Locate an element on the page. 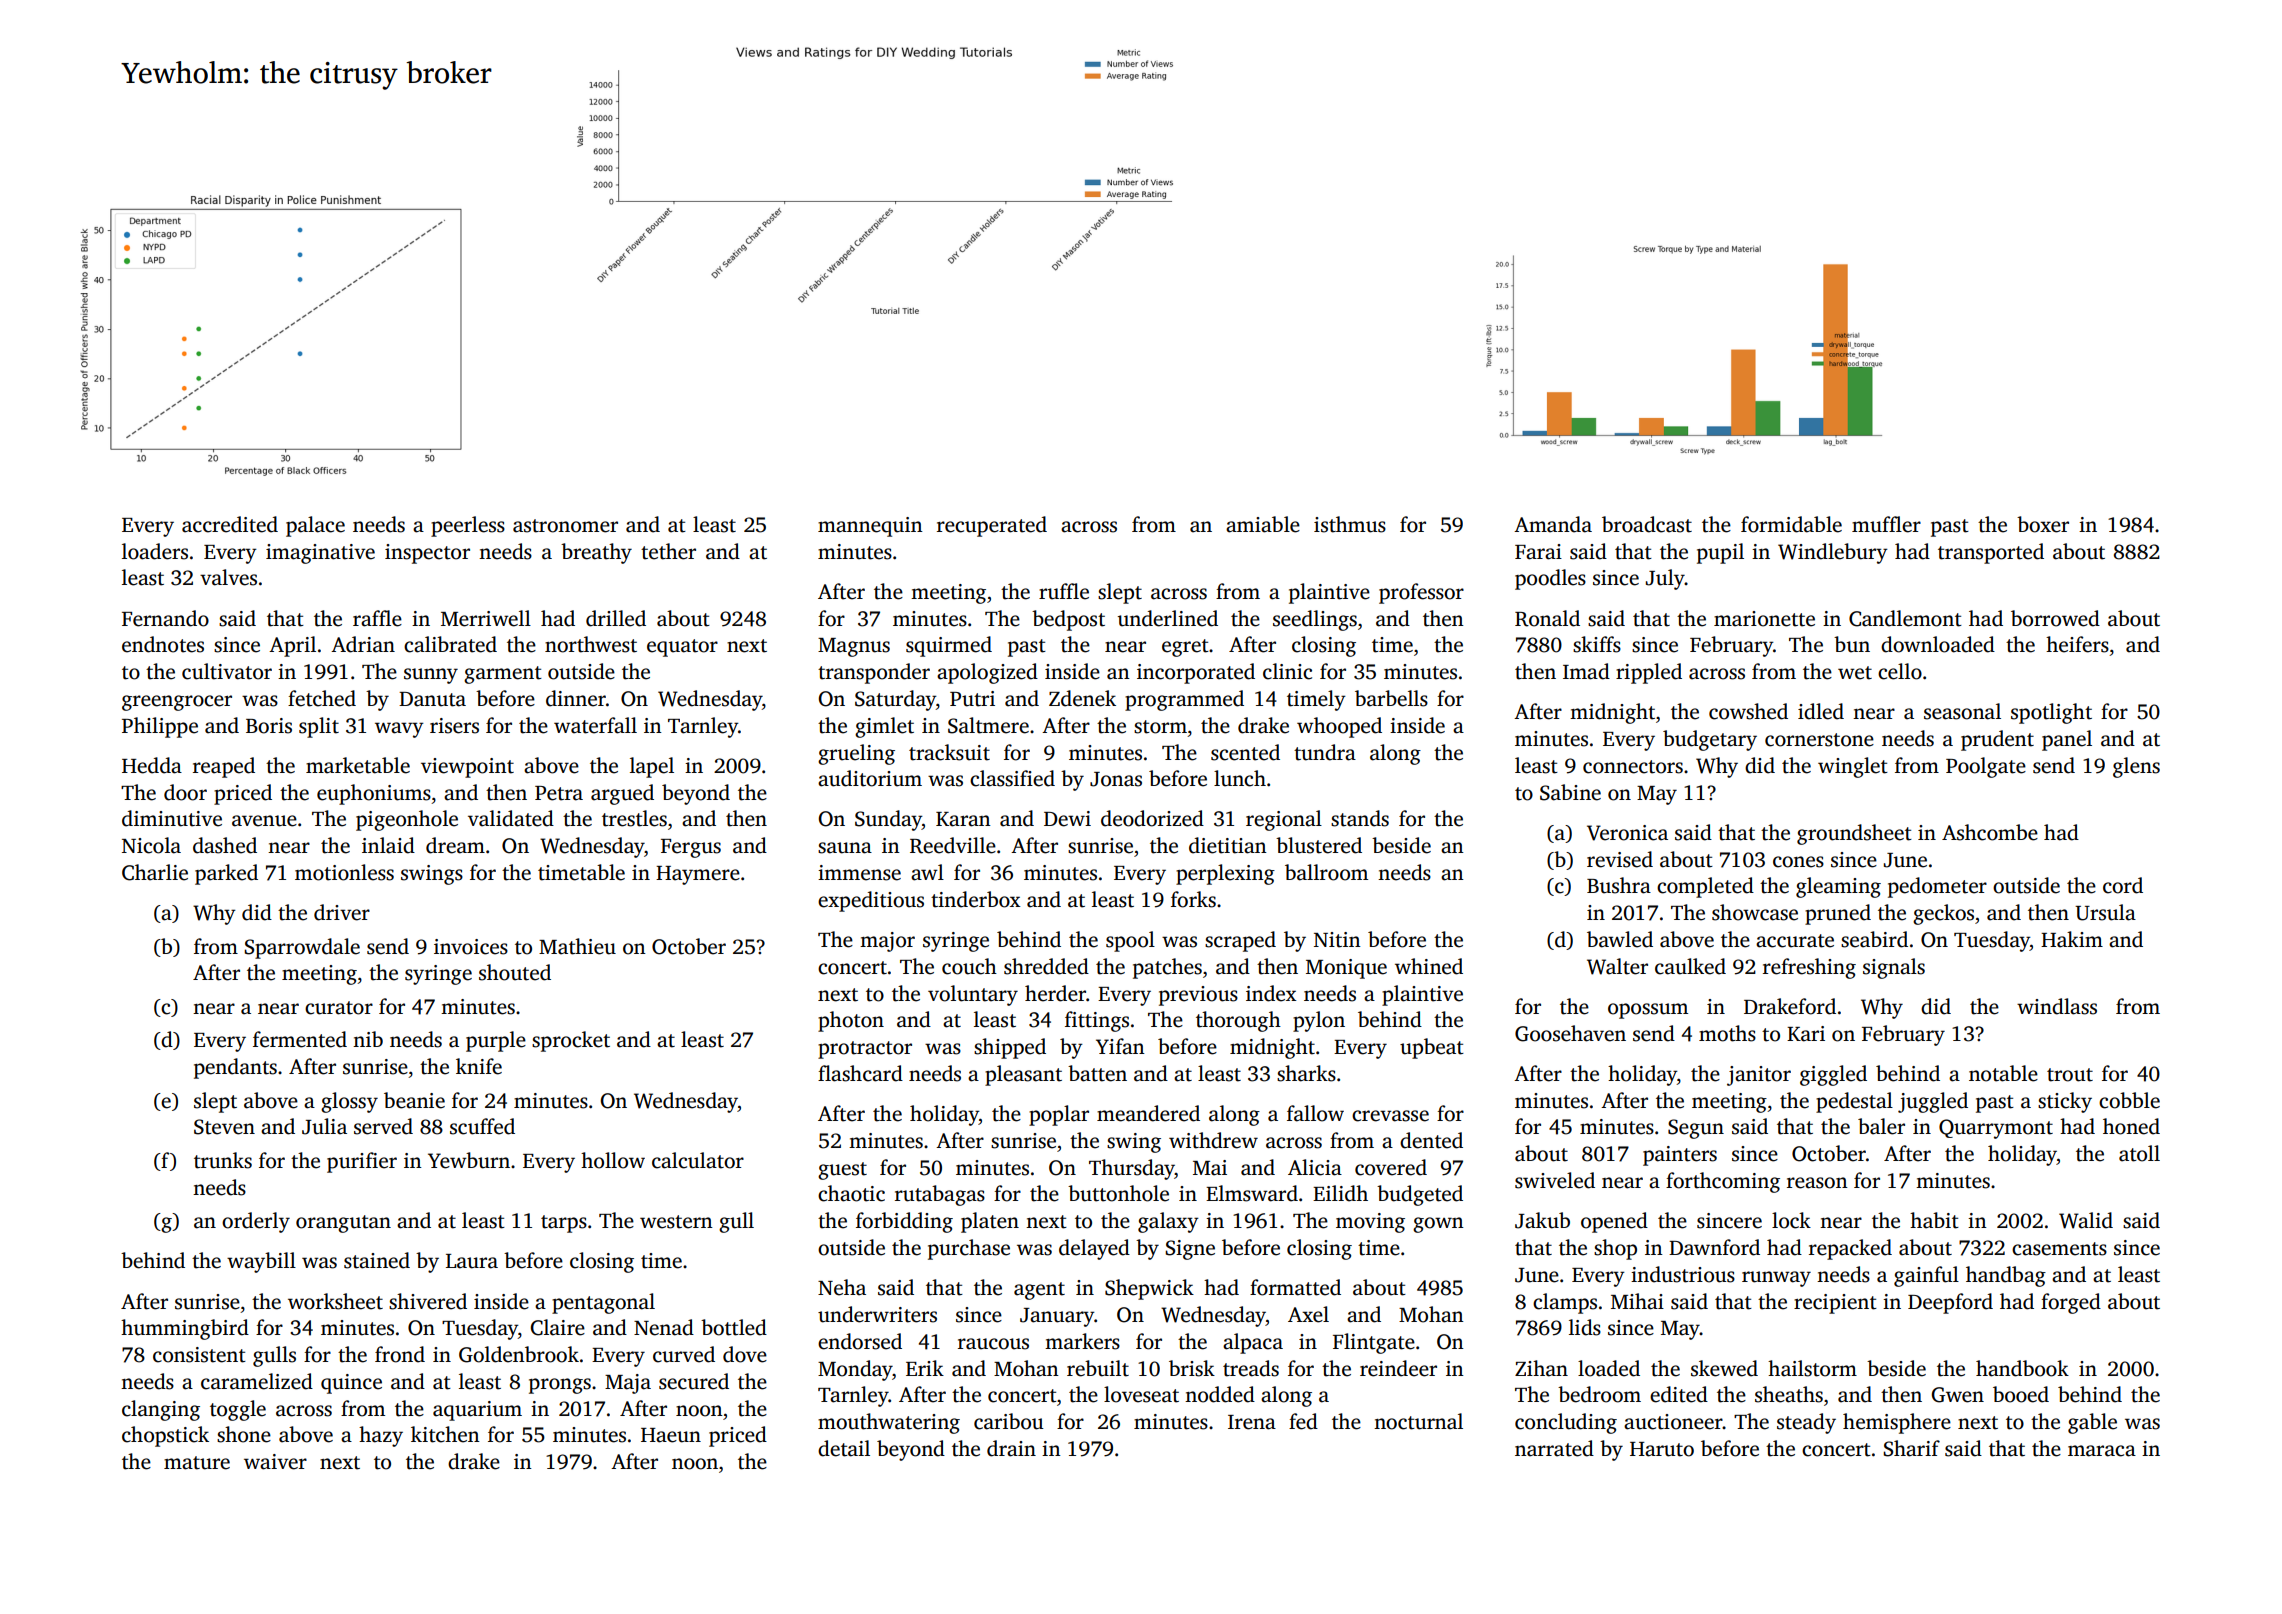 The width and height of the page is (2282, 1614). curved is located at coordinates (684, 1354).
